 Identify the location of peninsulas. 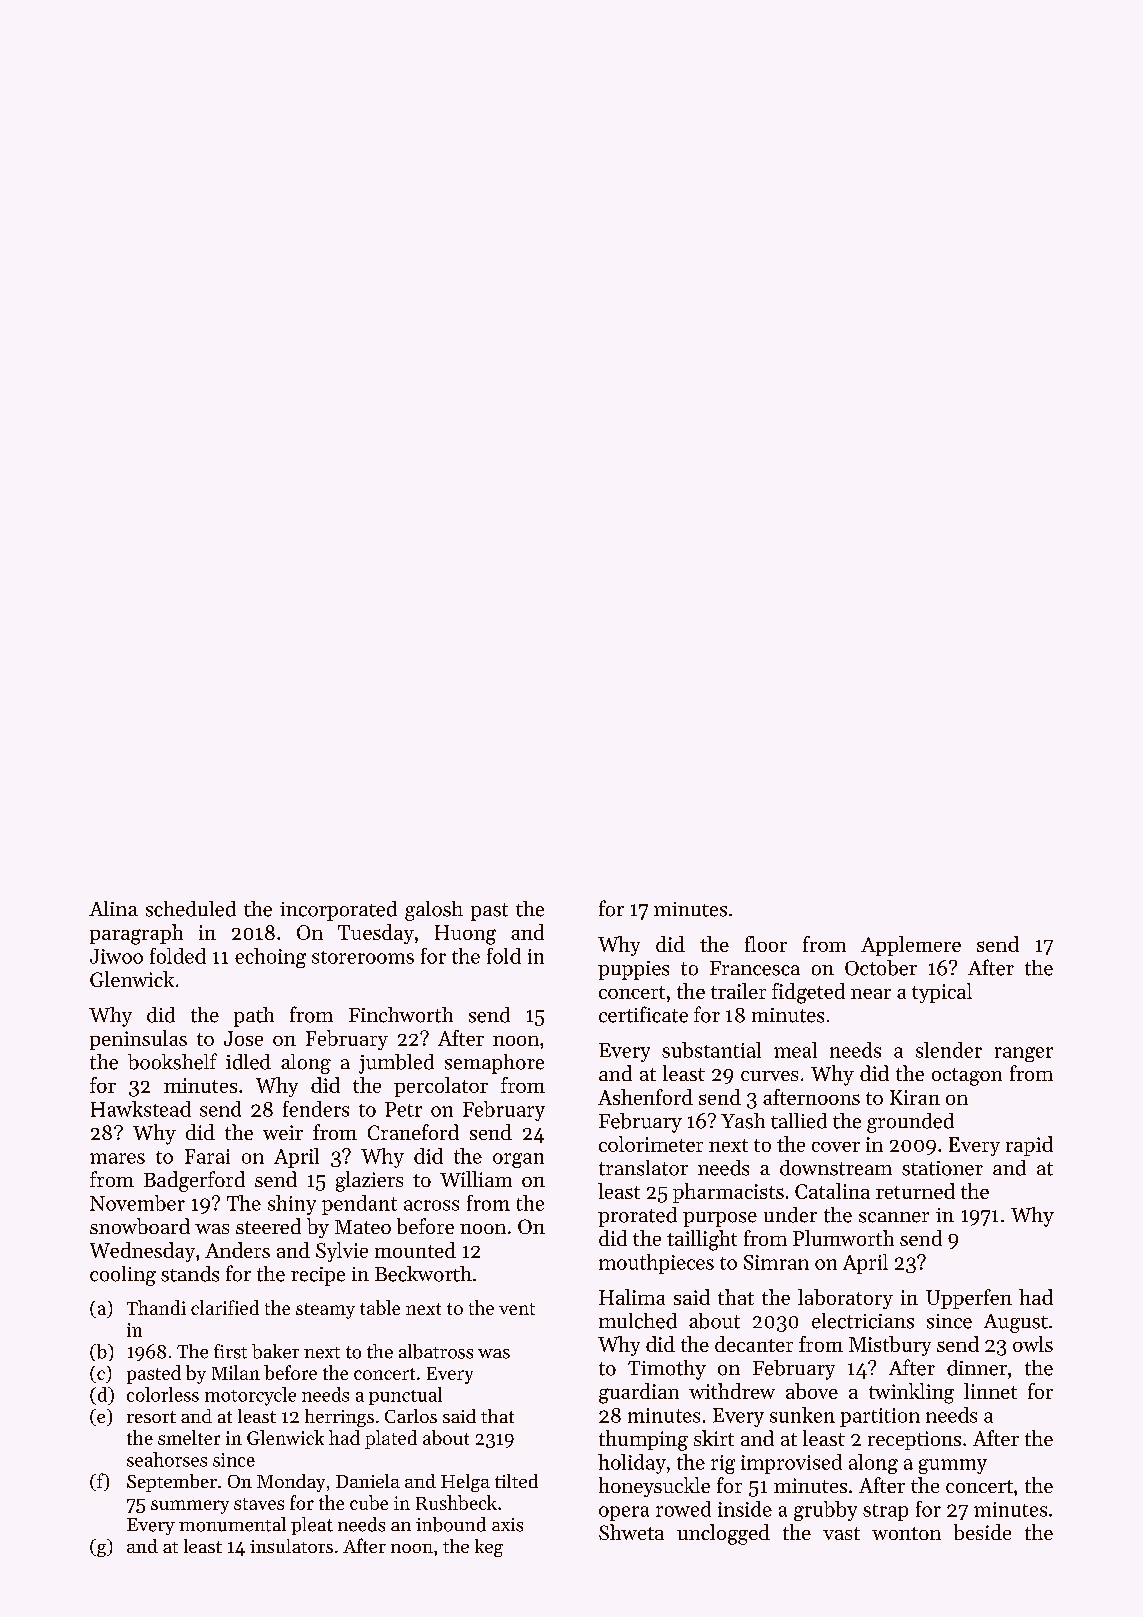
(138, 1040).
